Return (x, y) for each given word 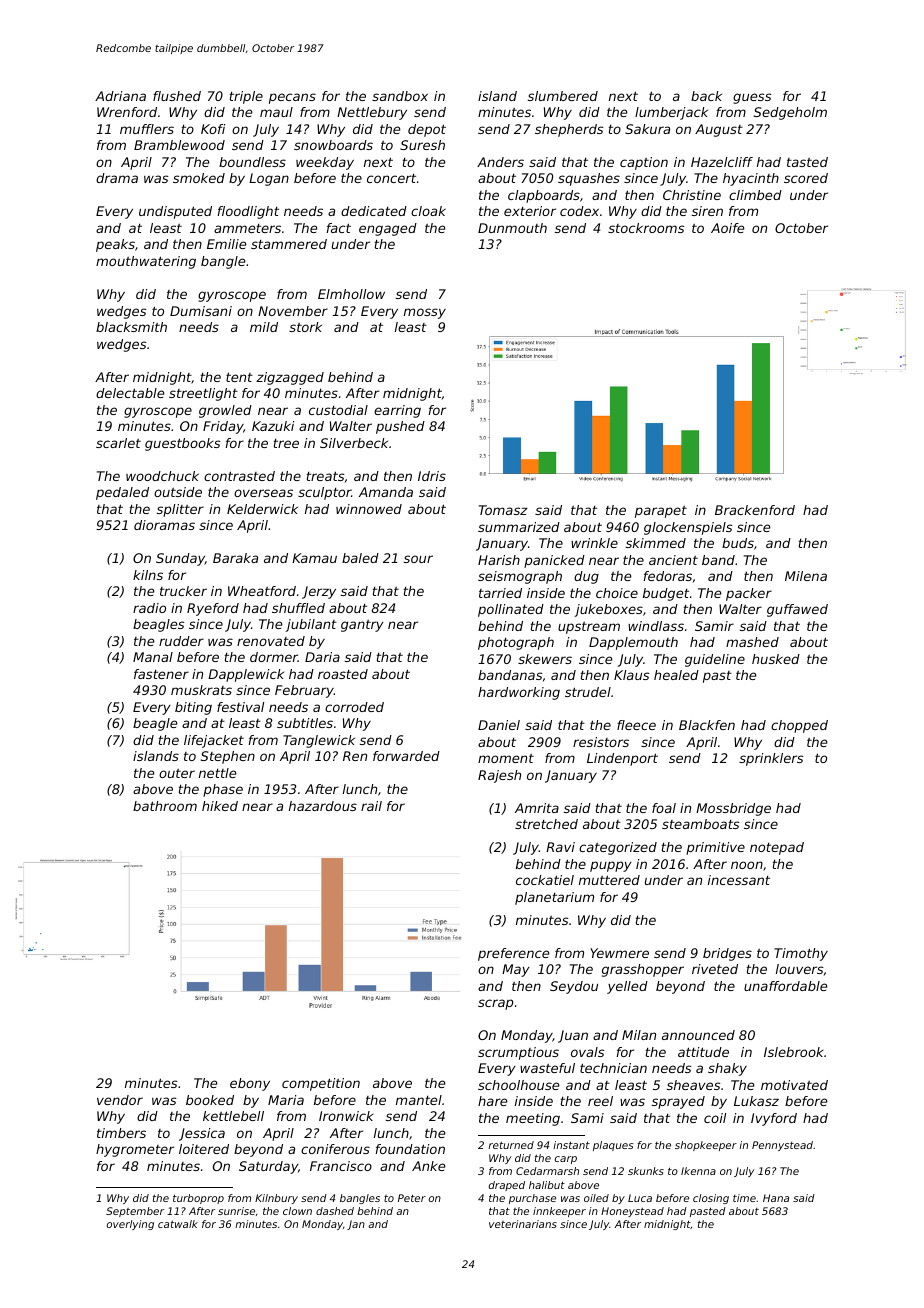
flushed (177, 96)
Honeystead (632, 1212)
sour (418, 559)
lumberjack (671, 113)
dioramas (164, 525)
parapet (661, 512)
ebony (250, 1084)
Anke (429, 1166)
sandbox (400, 96)
